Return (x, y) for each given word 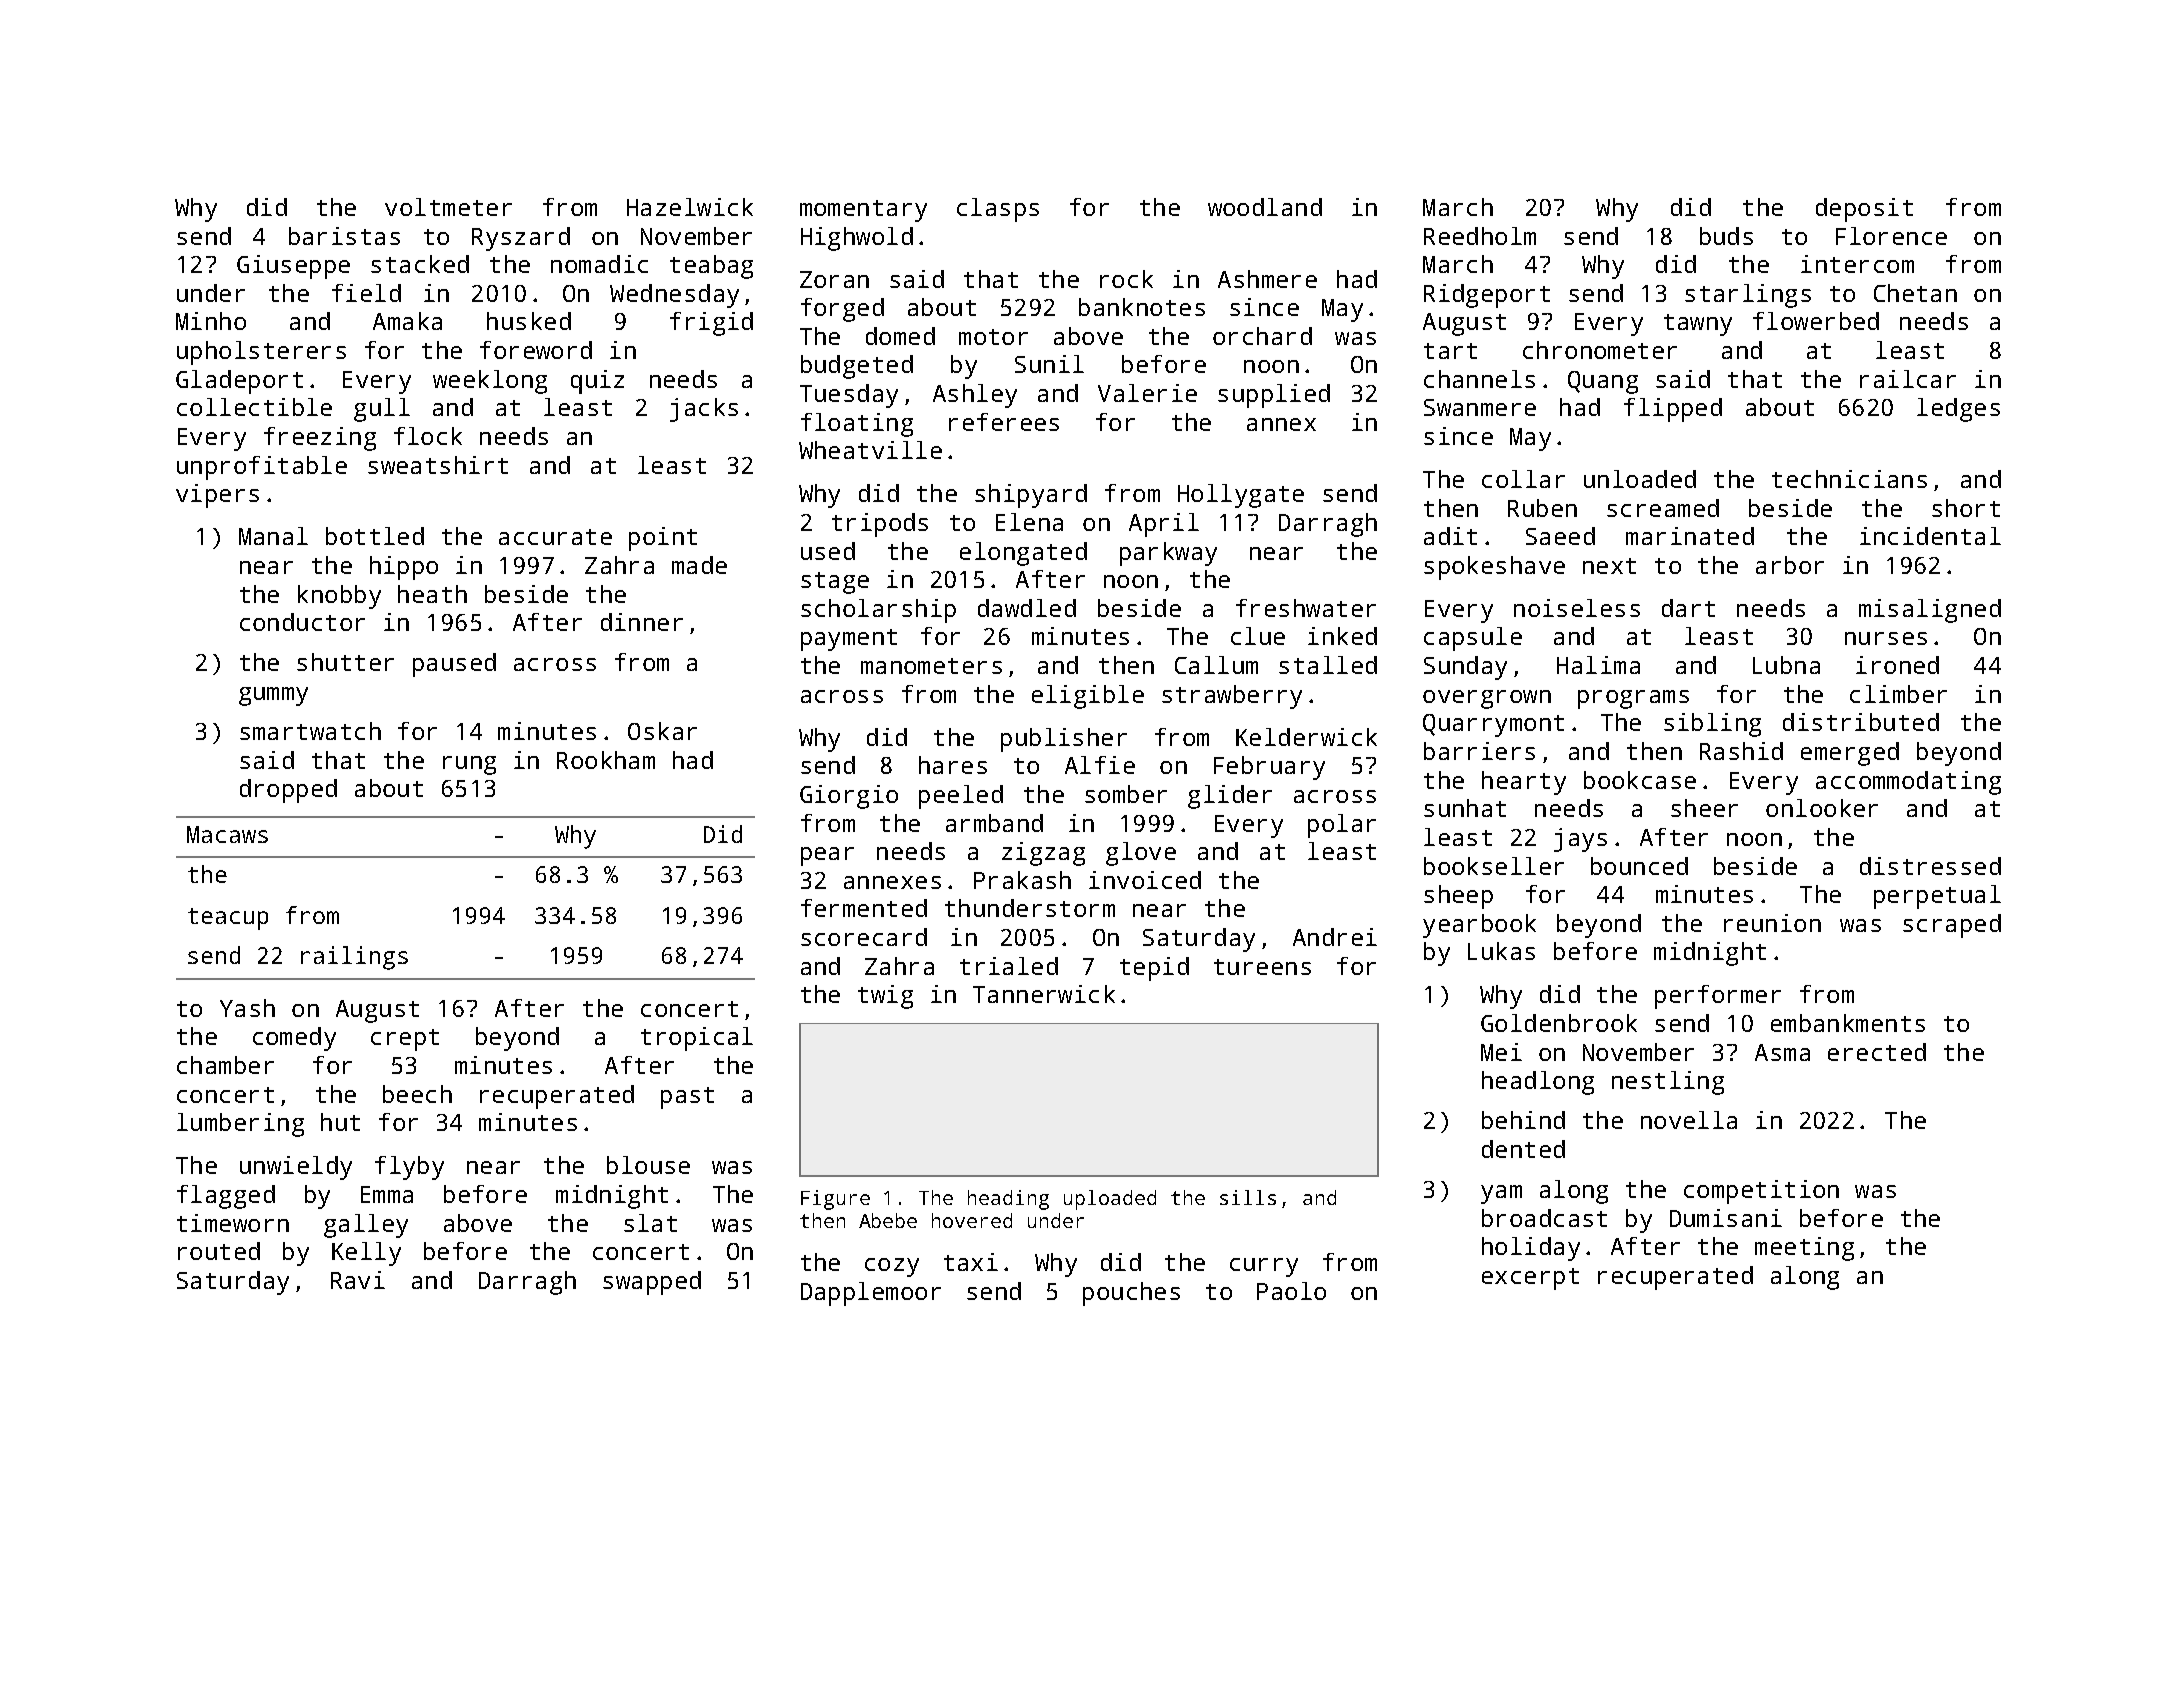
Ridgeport (1487, 296)
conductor (302, 622)
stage (835, 583)
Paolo (1291, 1291)
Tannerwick (1044, 994)
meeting (1804, 1249)
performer (1718, 997)
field (366, 293)
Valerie (1147, 393)
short (1966, 508)
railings (354, 958)
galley (366, 1226)
